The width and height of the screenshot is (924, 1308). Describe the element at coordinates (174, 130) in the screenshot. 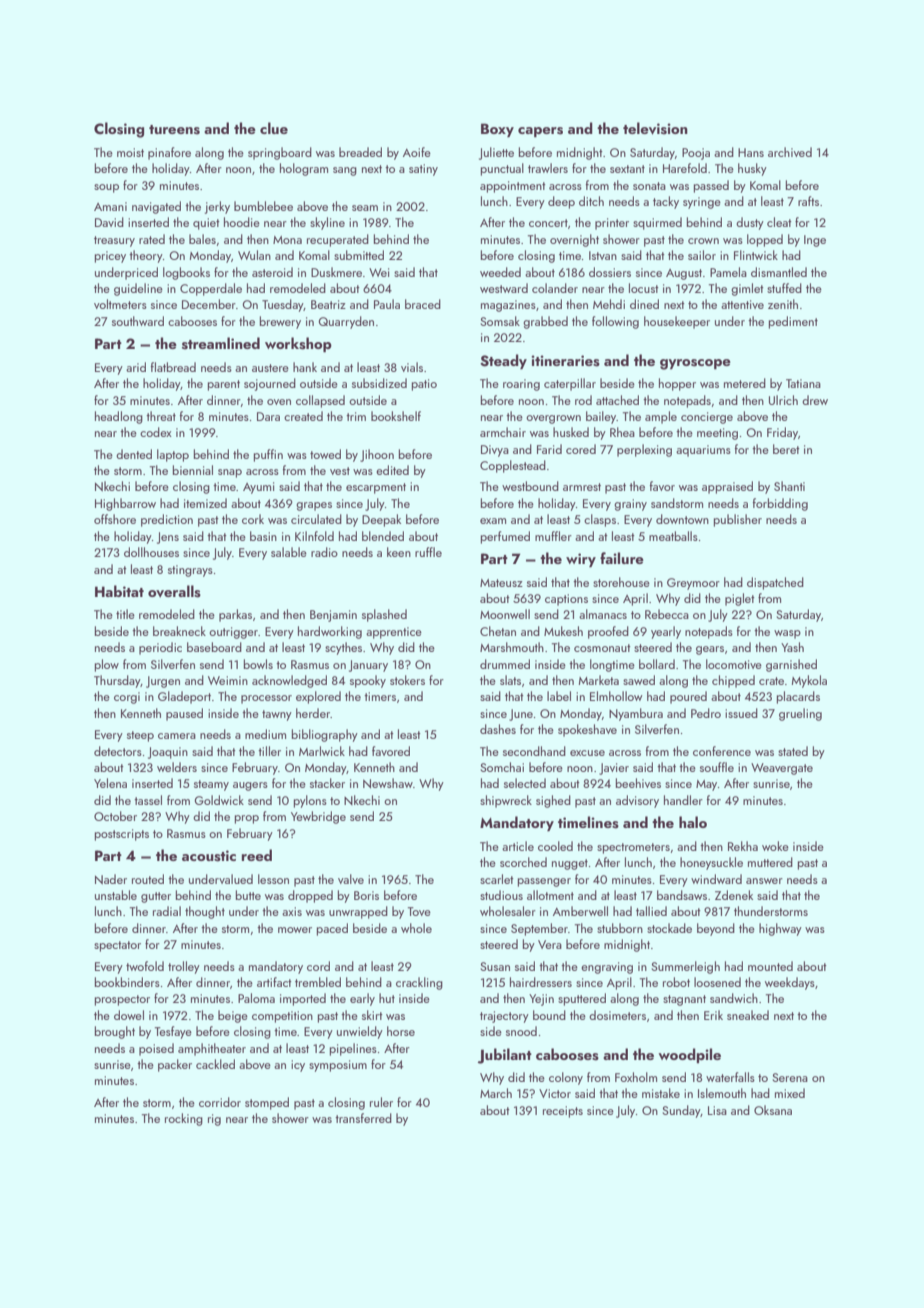

I see `tureens` at that location.
